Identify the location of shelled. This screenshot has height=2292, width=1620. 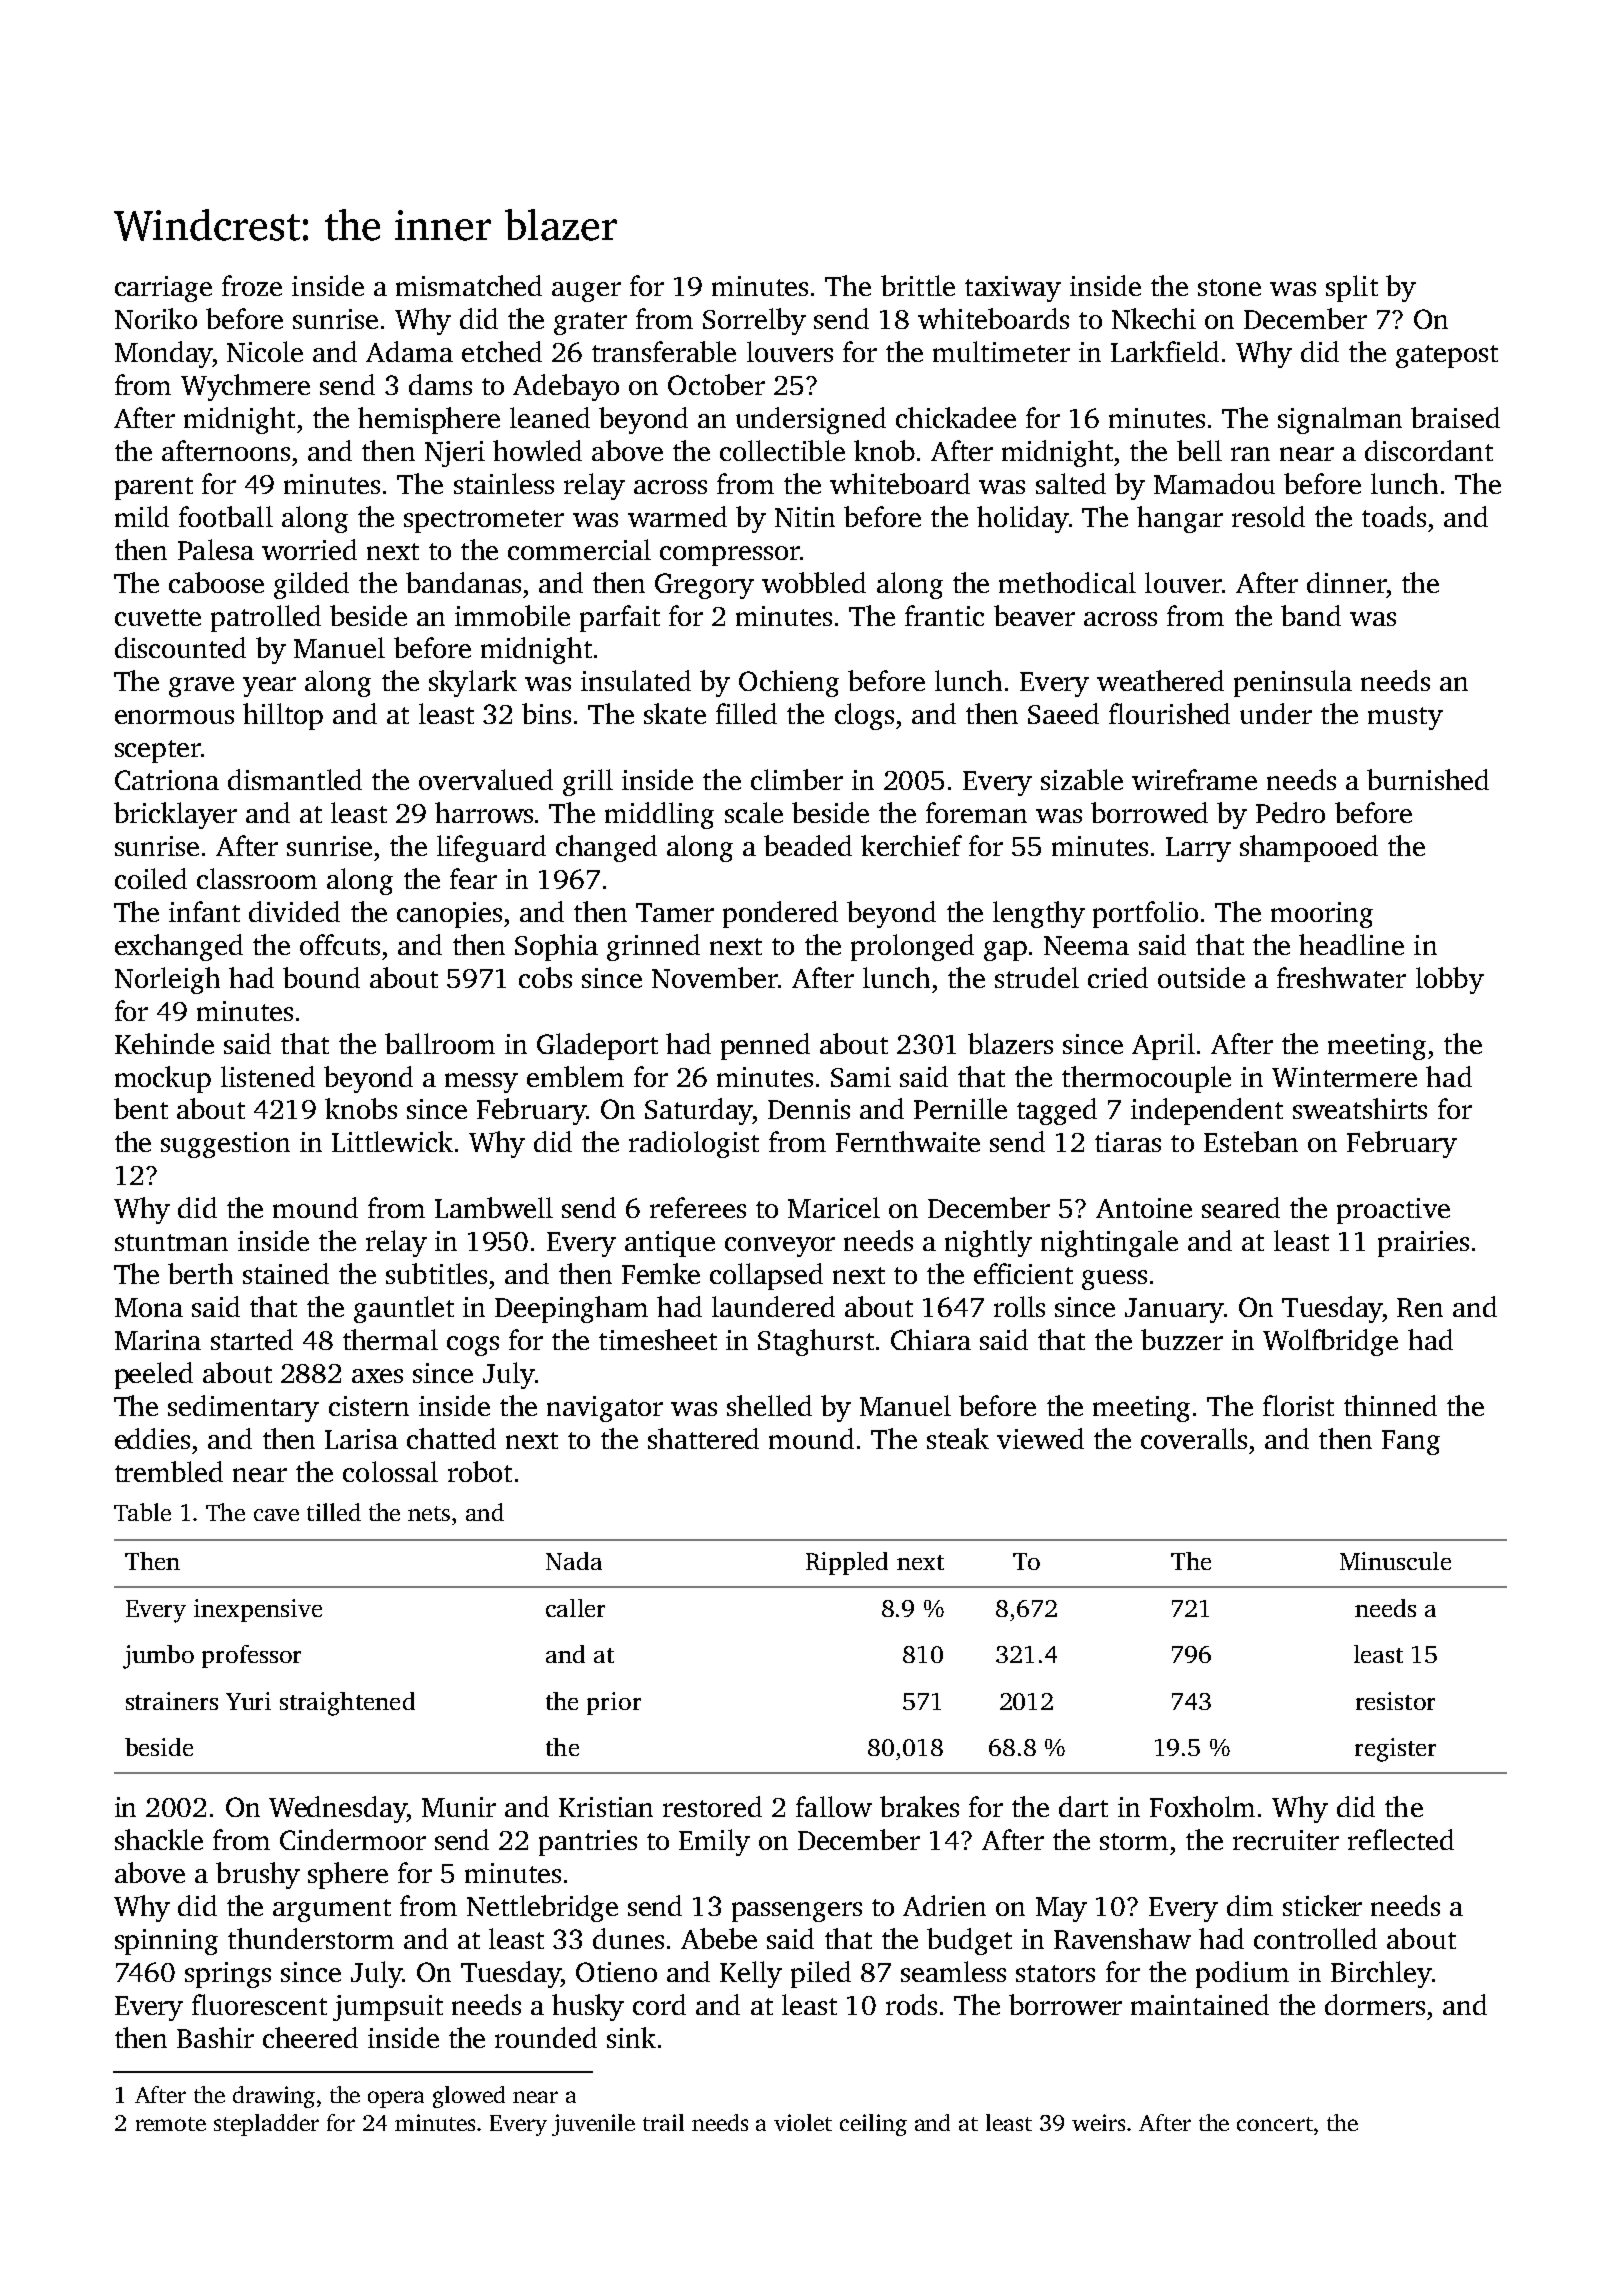
(769, 1405).
